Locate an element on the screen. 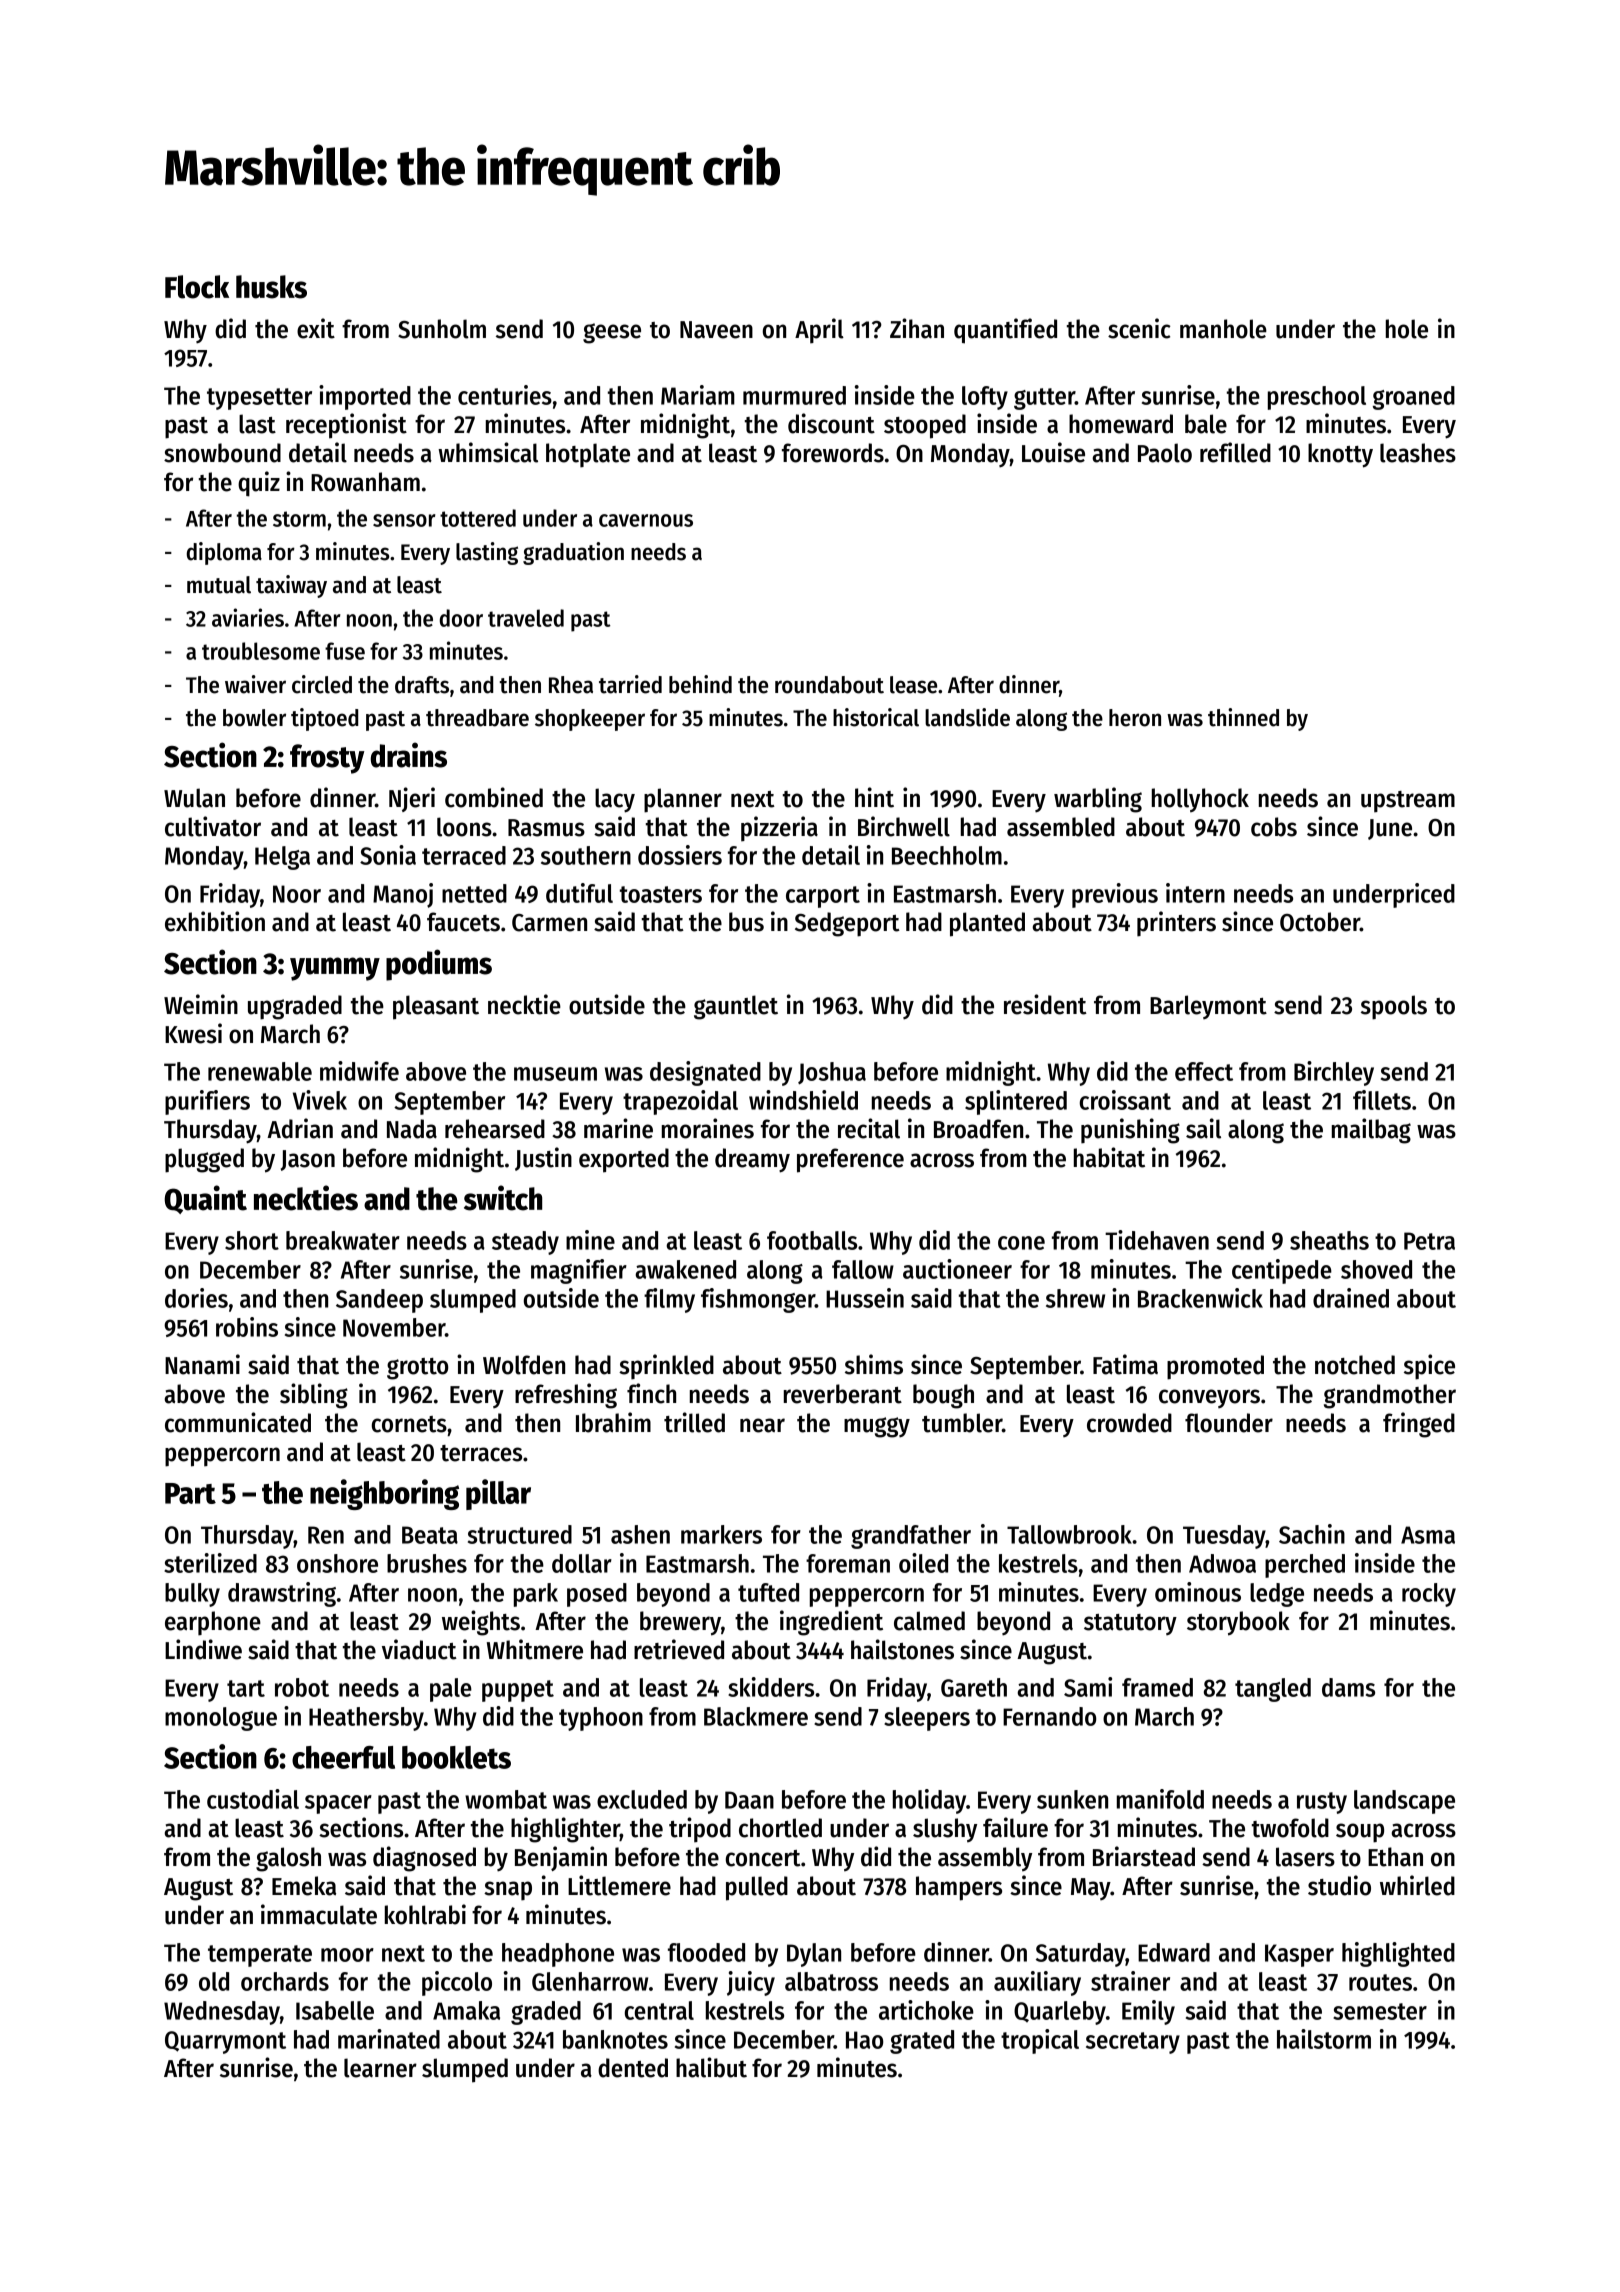  punishing is located at coordinates (1130, 1131).
